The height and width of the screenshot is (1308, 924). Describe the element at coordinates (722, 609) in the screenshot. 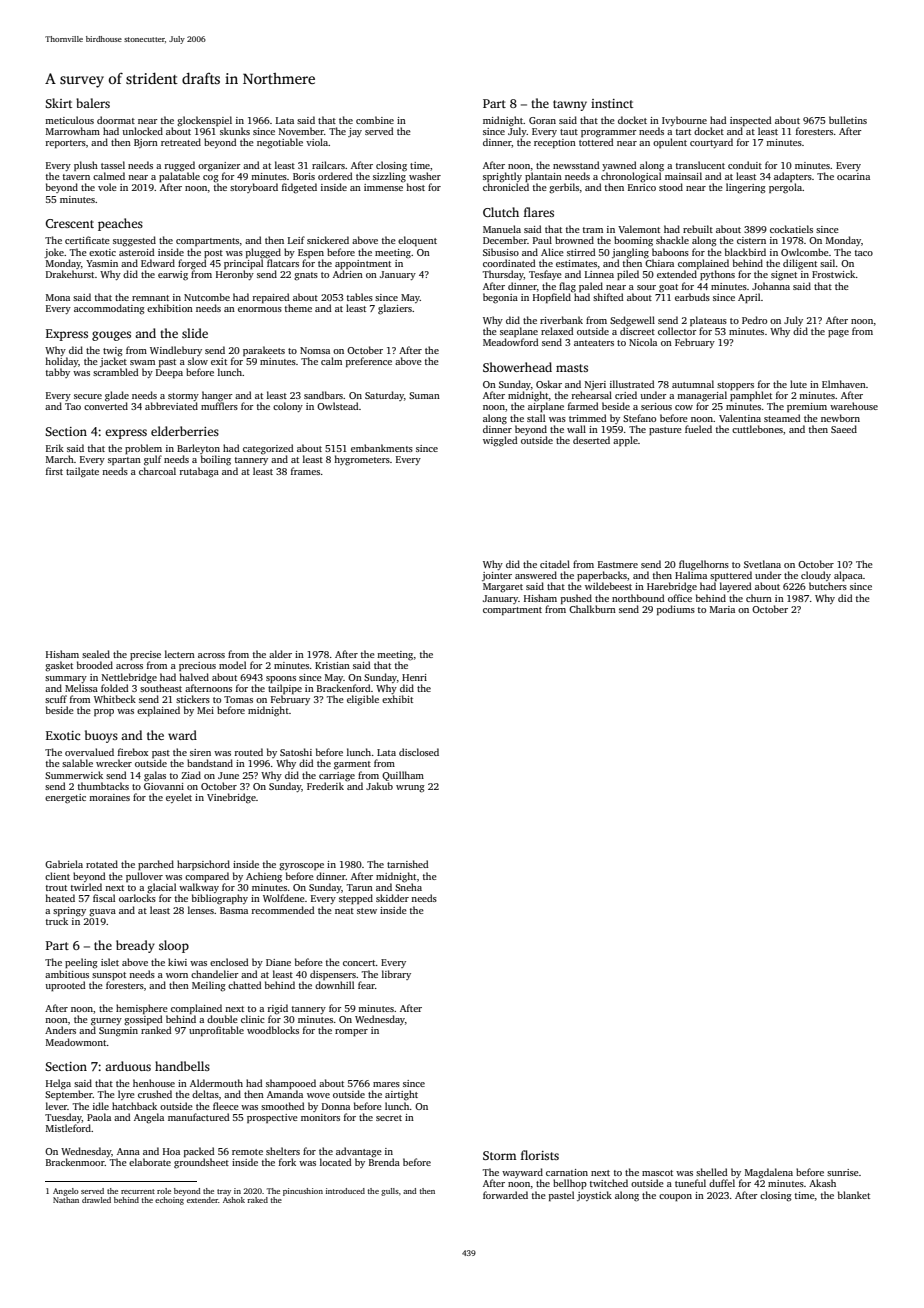

I see `Maria` at that location.
